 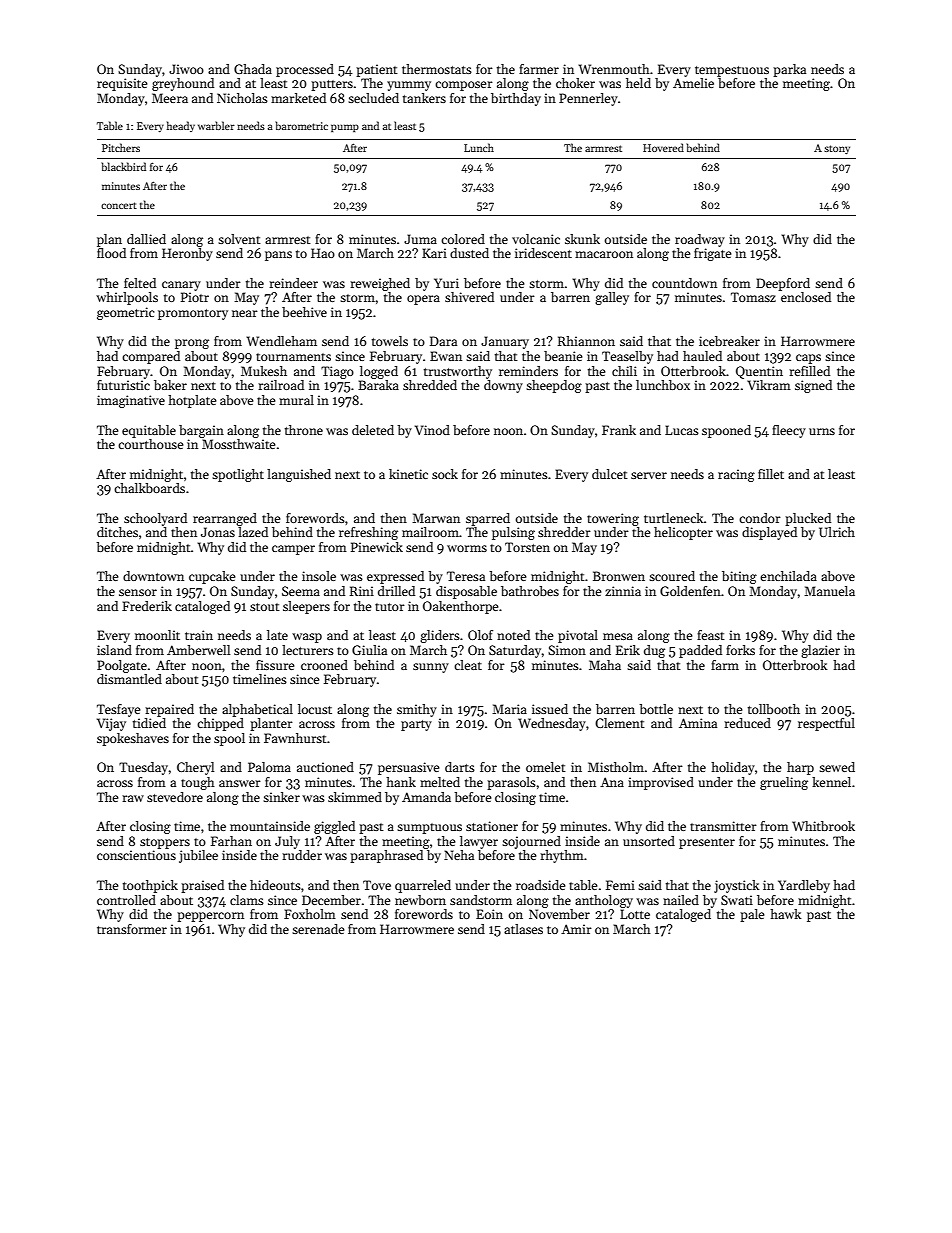 What do you see at coordinates (299, 475) in the screenshot?
I see `languished` at bounding box center [299, 475].
